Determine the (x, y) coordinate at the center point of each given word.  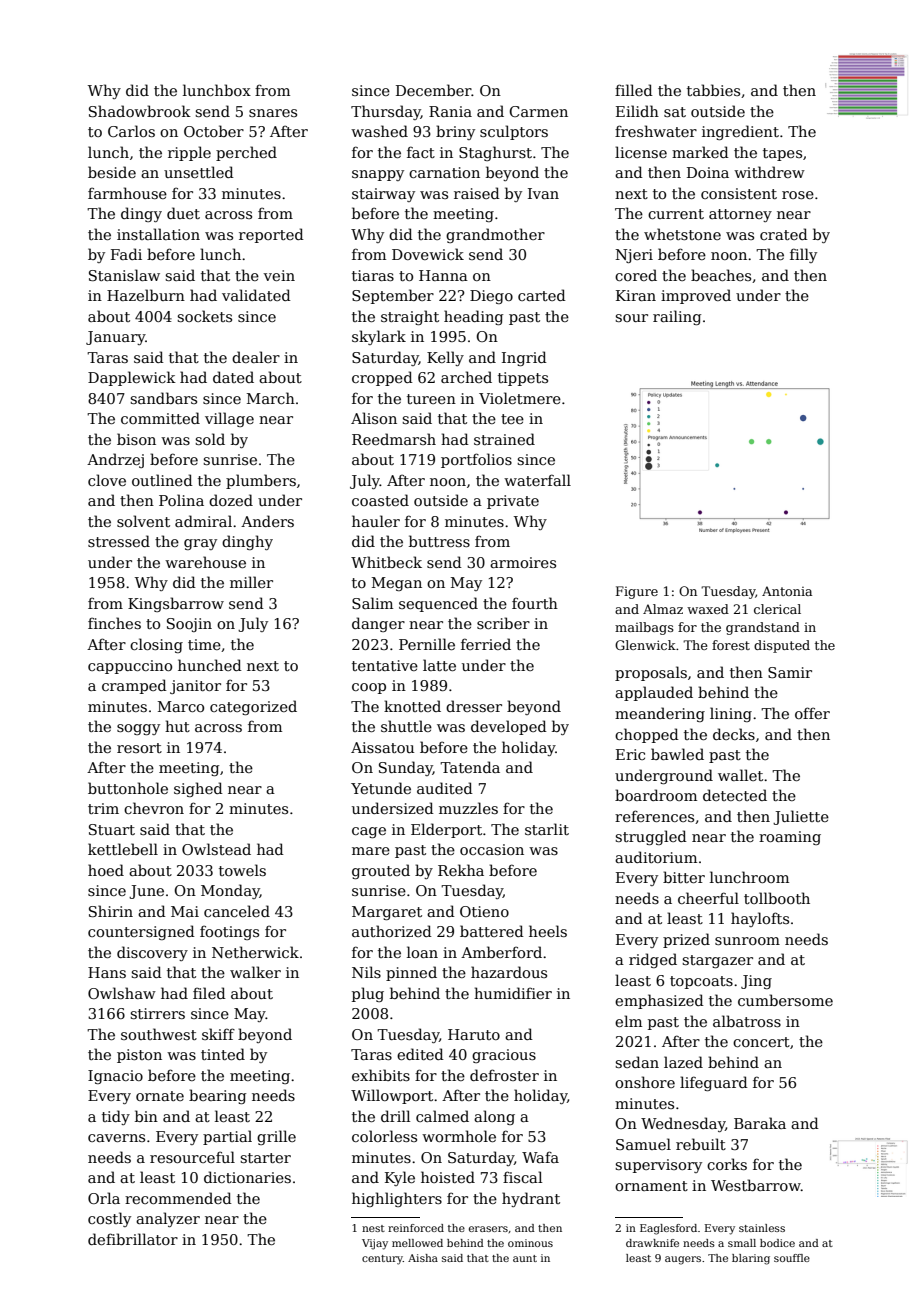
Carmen (538, 111)
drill (395, 1116)
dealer (256, 357)
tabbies (713, 90)
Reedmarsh (394, 439)
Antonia (787, 591)
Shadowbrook (140, 111)
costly (109, 1219)
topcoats (701, 982)
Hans (107, 972)
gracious (504, 1056)
